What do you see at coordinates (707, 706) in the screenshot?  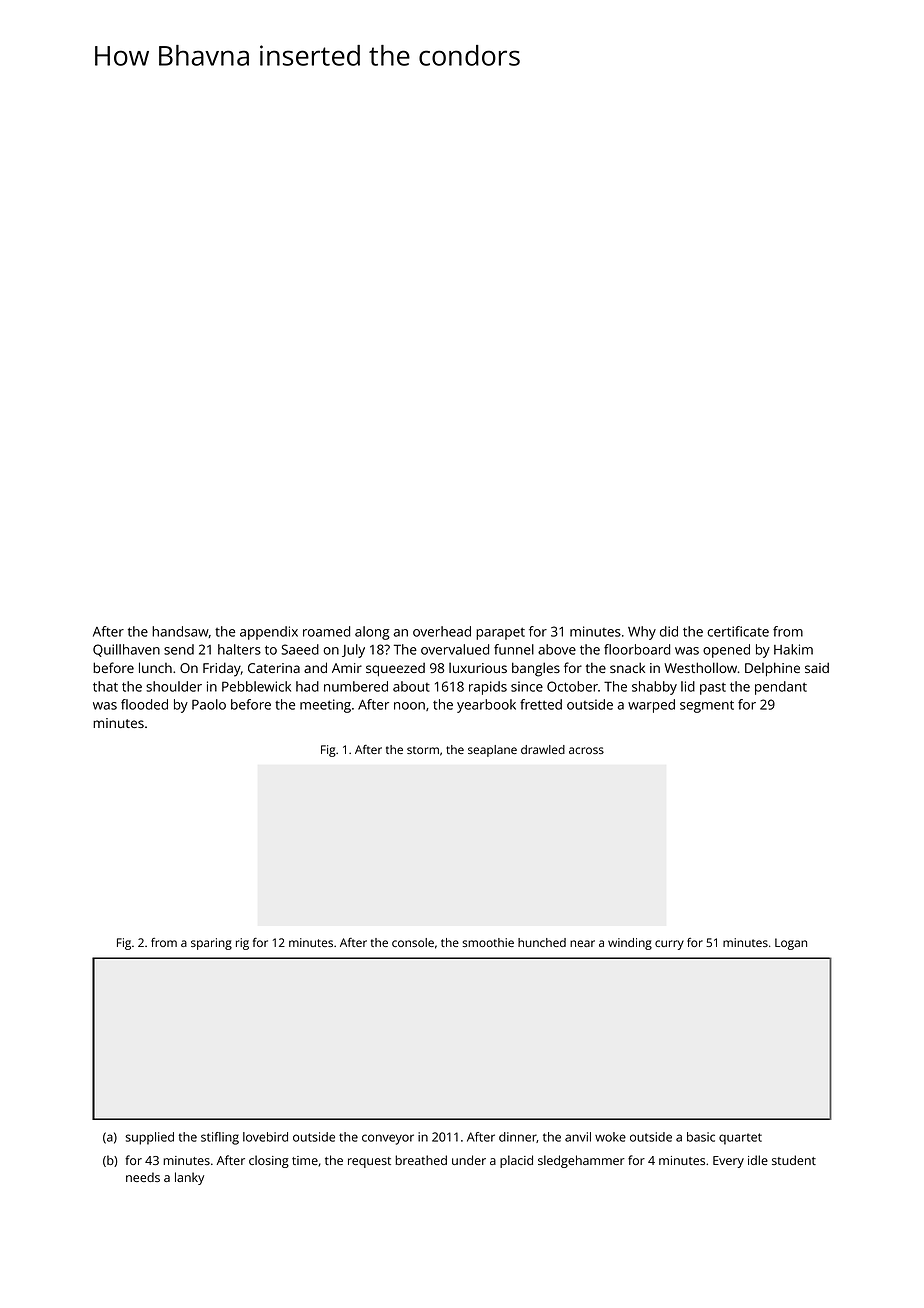 I see `segment` at bounding box center [707, 706].
